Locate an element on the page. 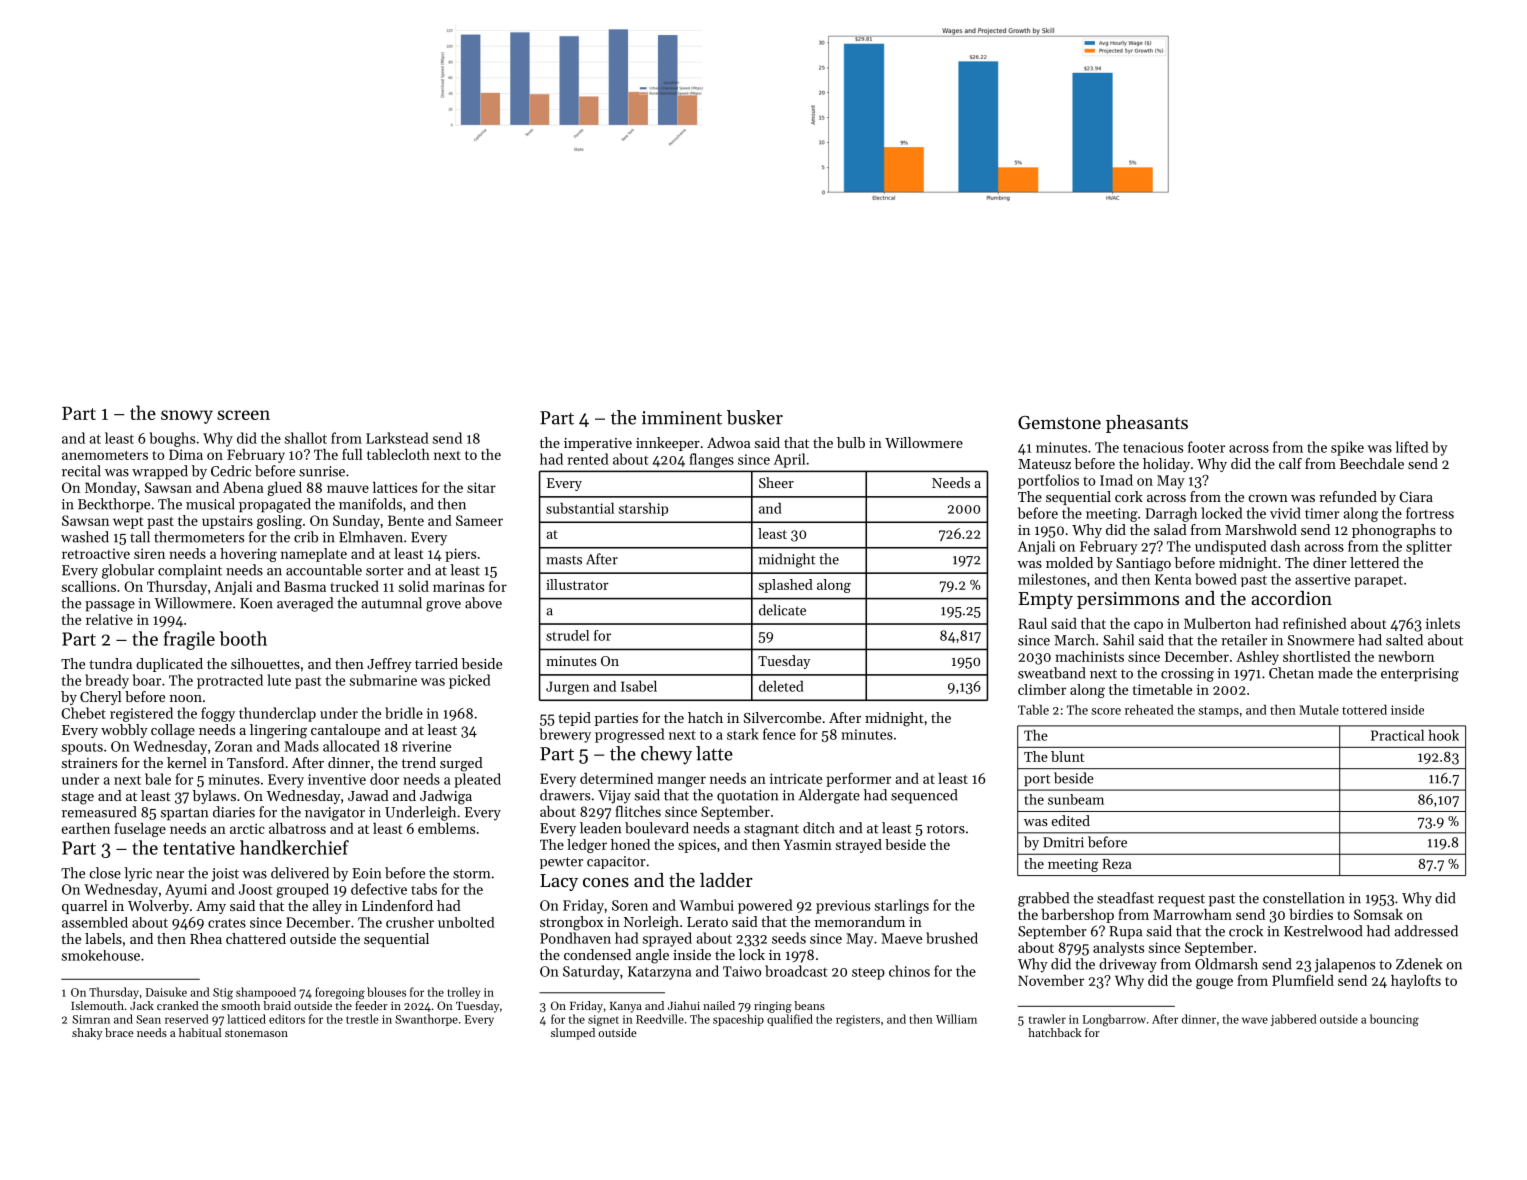  stonemason is located at coordinates (256, 1033).
